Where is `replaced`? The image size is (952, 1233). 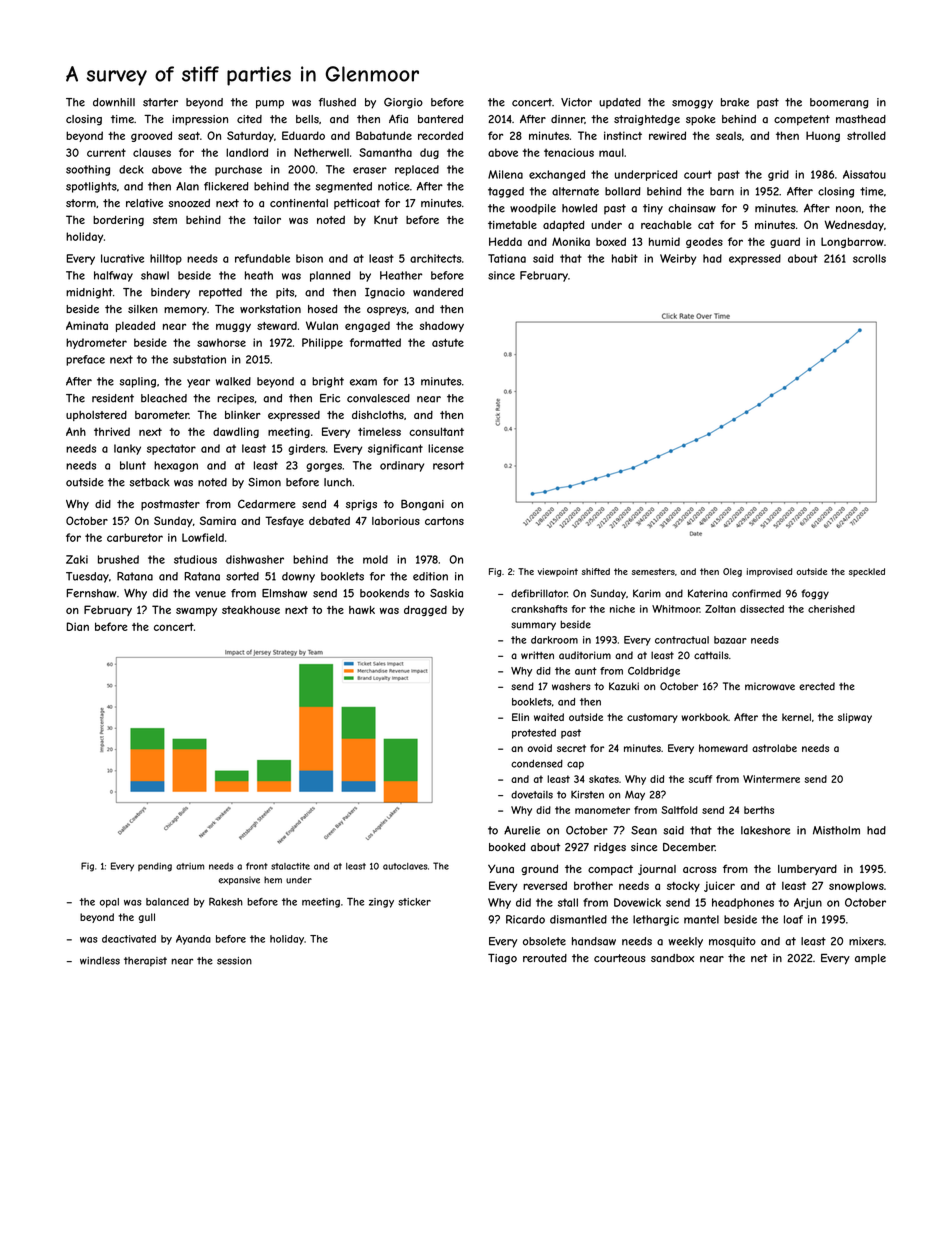 replaced is located at coordinates (417, 170).
